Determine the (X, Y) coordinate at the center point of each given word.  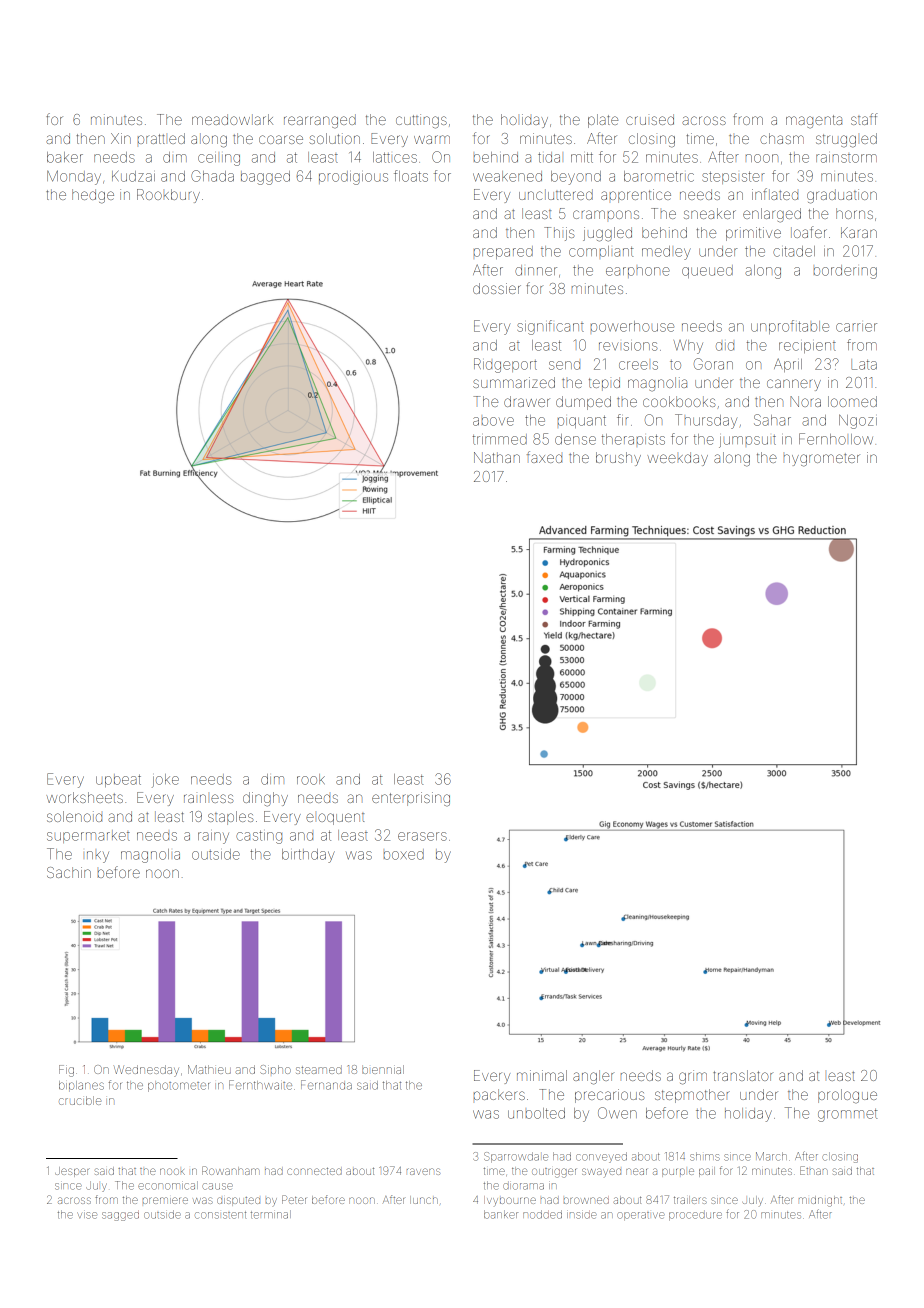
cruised (650, 119)
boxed (404, 854)
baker (65, 157)
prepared (503, 252)
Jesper (72, 1172)
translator (742, 1075)
